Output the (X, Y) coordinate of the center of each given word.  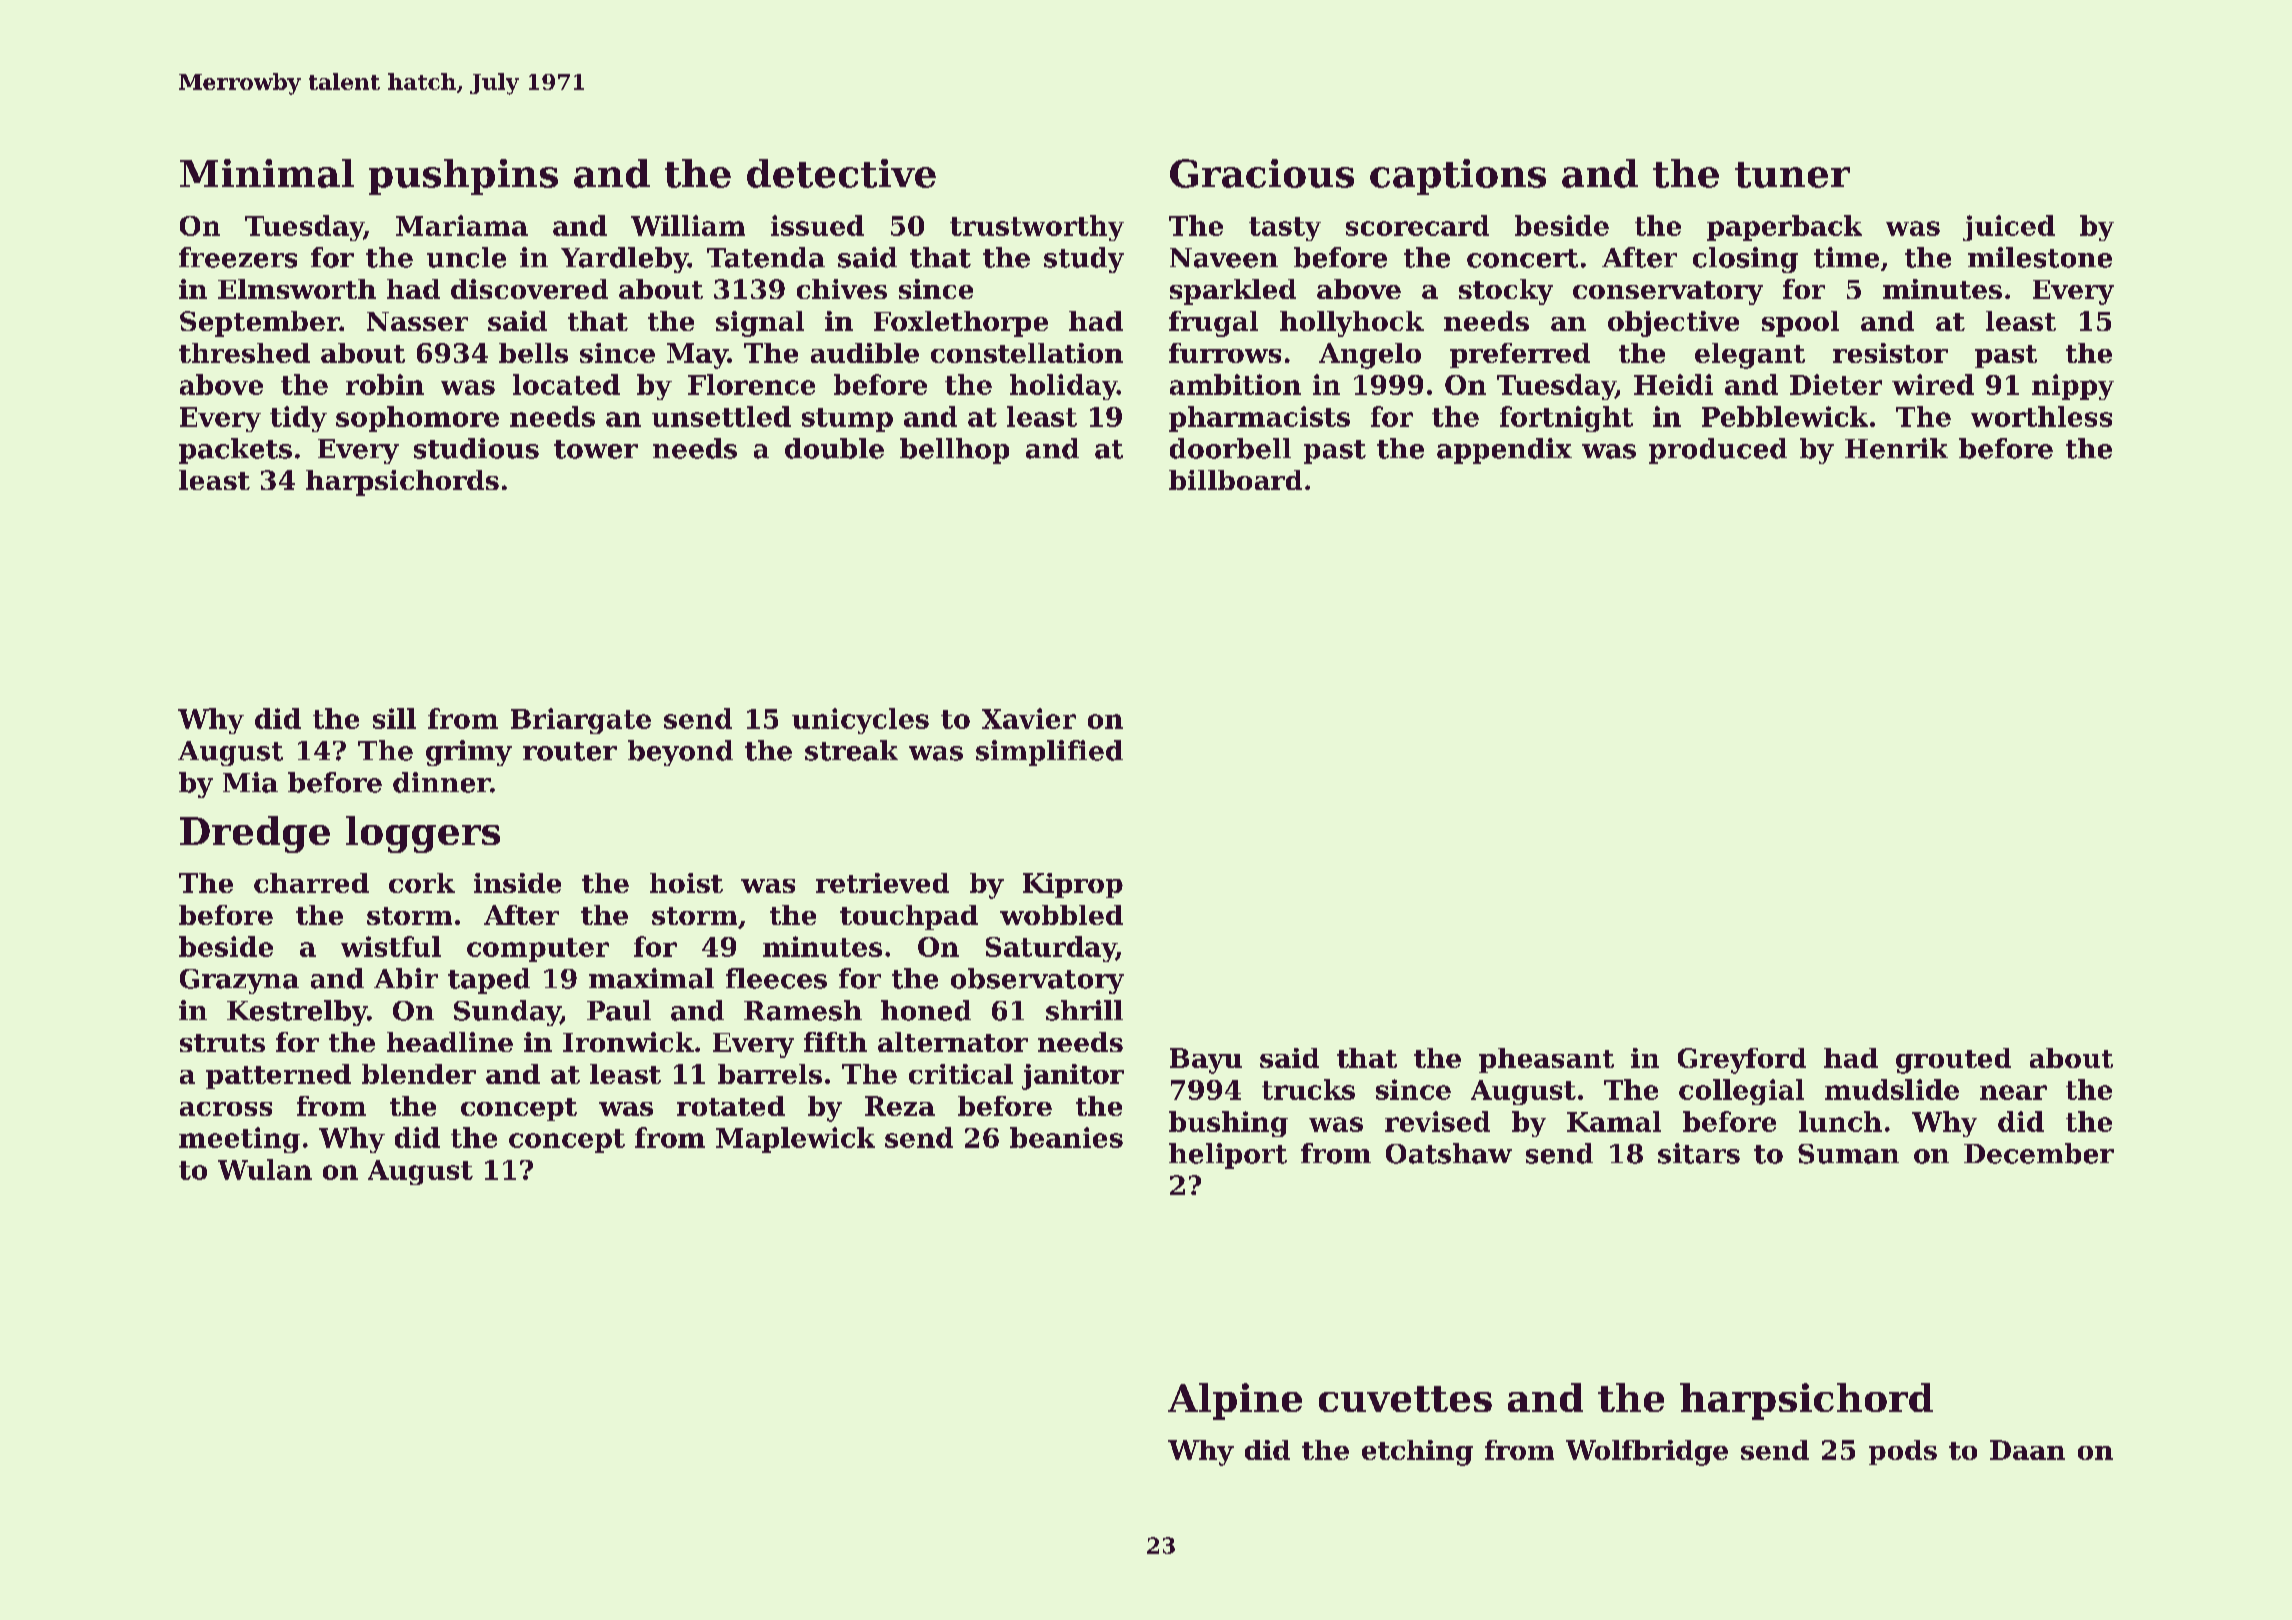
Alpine (1235, 1401)
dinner (441, 782)
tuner (1792, 175)
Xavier (1029, 718)
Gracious (1262, 173)
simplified (1049, 753)
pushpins (463, 177)
